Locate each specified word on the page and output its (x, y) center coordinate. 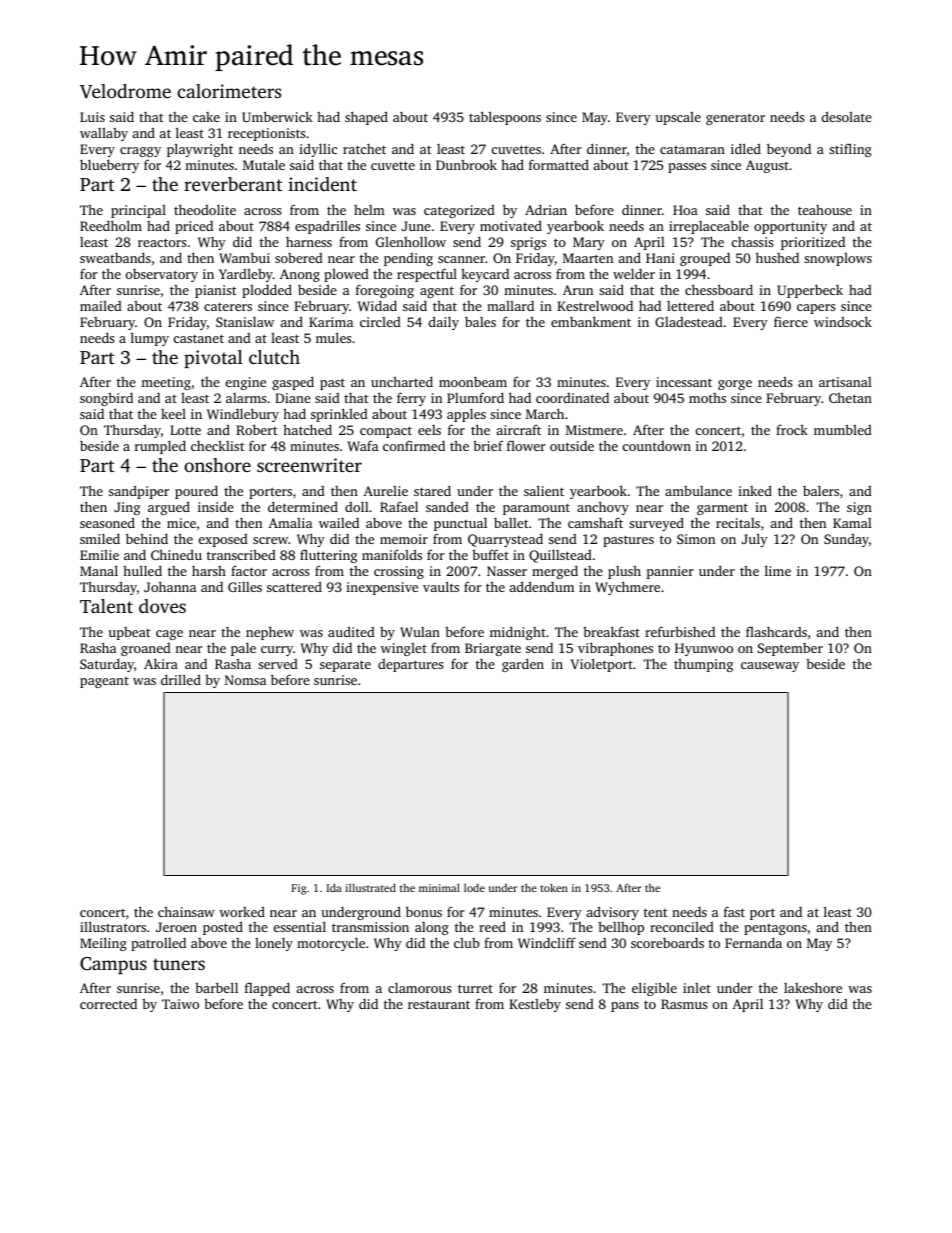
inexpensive (382, 588)
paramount (536, 509)
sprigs (528, 243)
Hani (660, 258)
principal (138, 211)
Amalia (290, 523)
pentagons (775, 929)
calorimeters (229, 91)
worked (242, 911)
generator (735, 119)
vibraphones (615, 649)
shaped (366, 118)
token (554, 887)
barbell (216, 987)
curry (277, 651)
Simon (696, 539)
